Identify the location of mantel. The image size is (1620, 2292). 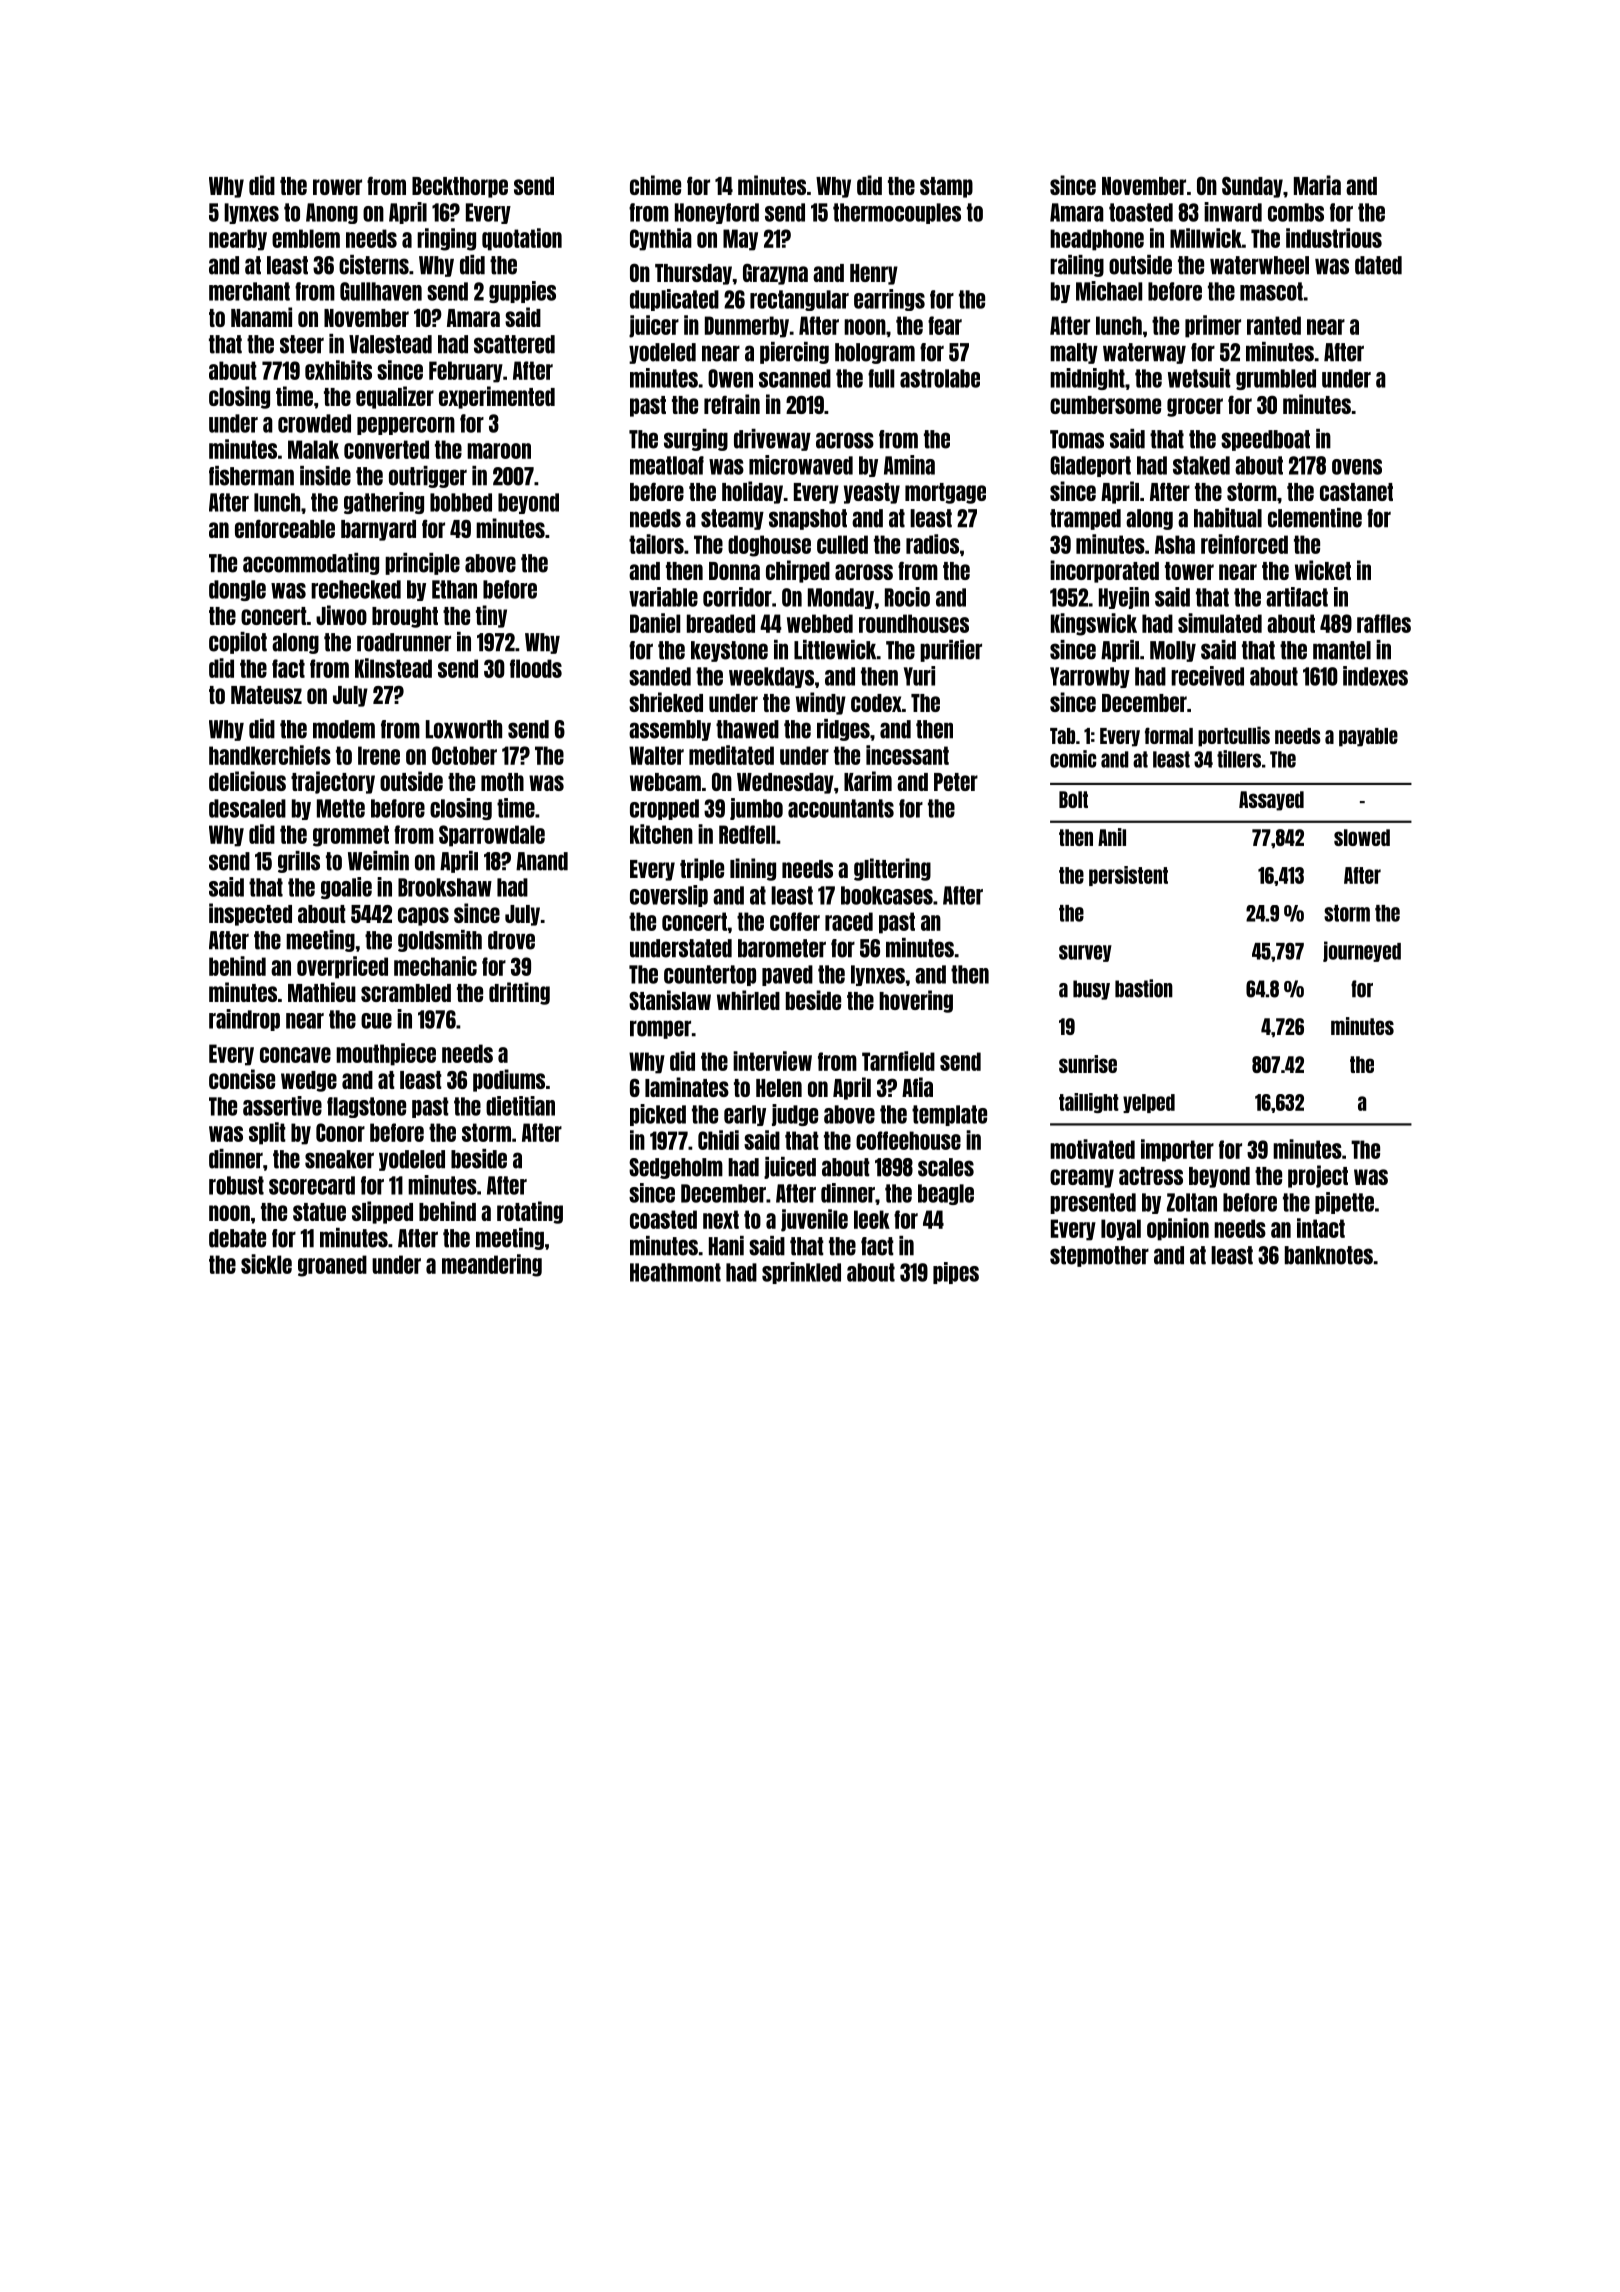
(1342, 650).
